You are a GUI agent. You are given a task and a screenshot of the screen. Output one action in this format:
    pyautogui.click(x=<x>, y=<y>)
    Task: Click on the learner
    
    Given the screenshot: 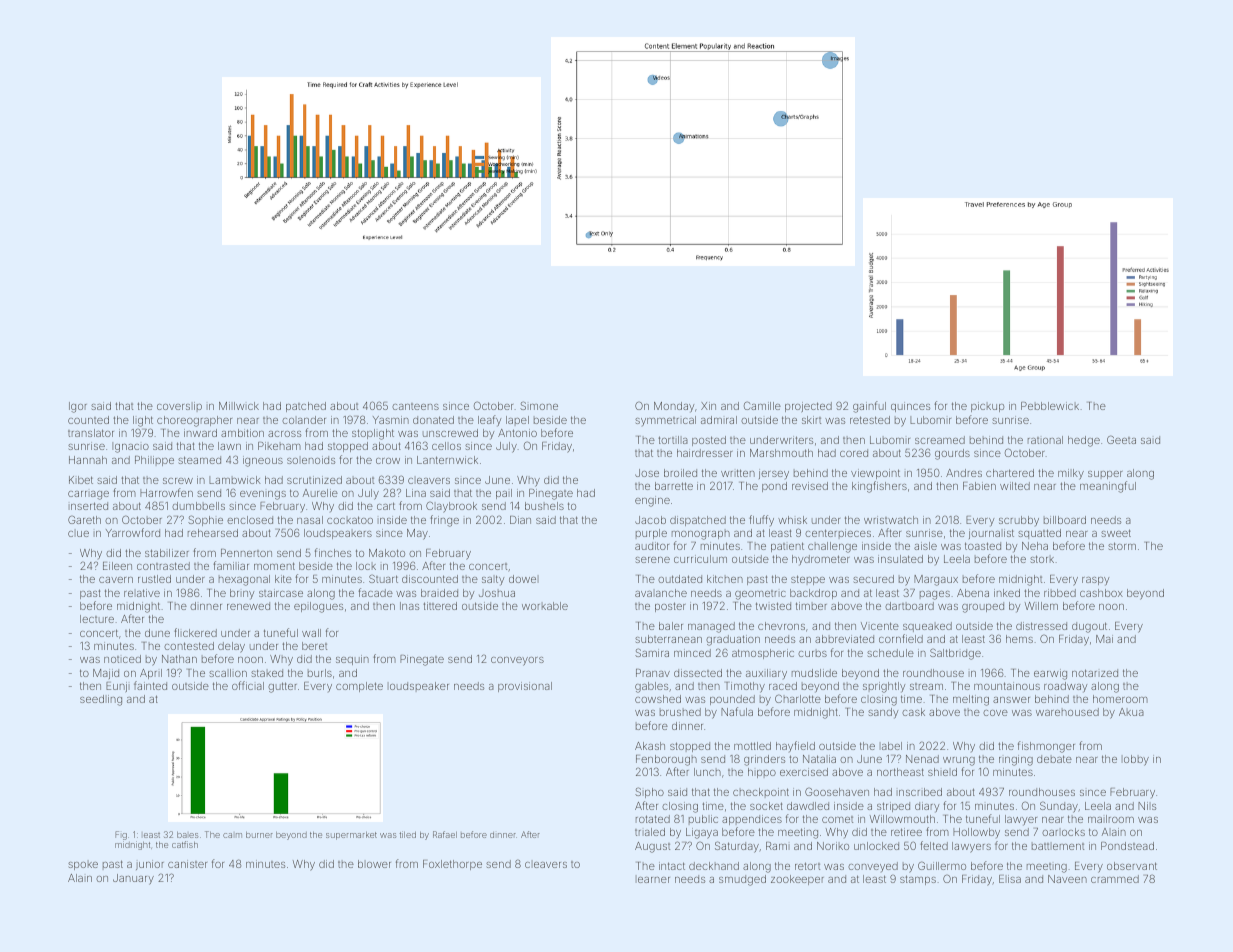 What is the action you would take?
    pyautogui.click(x=653, y=879)
